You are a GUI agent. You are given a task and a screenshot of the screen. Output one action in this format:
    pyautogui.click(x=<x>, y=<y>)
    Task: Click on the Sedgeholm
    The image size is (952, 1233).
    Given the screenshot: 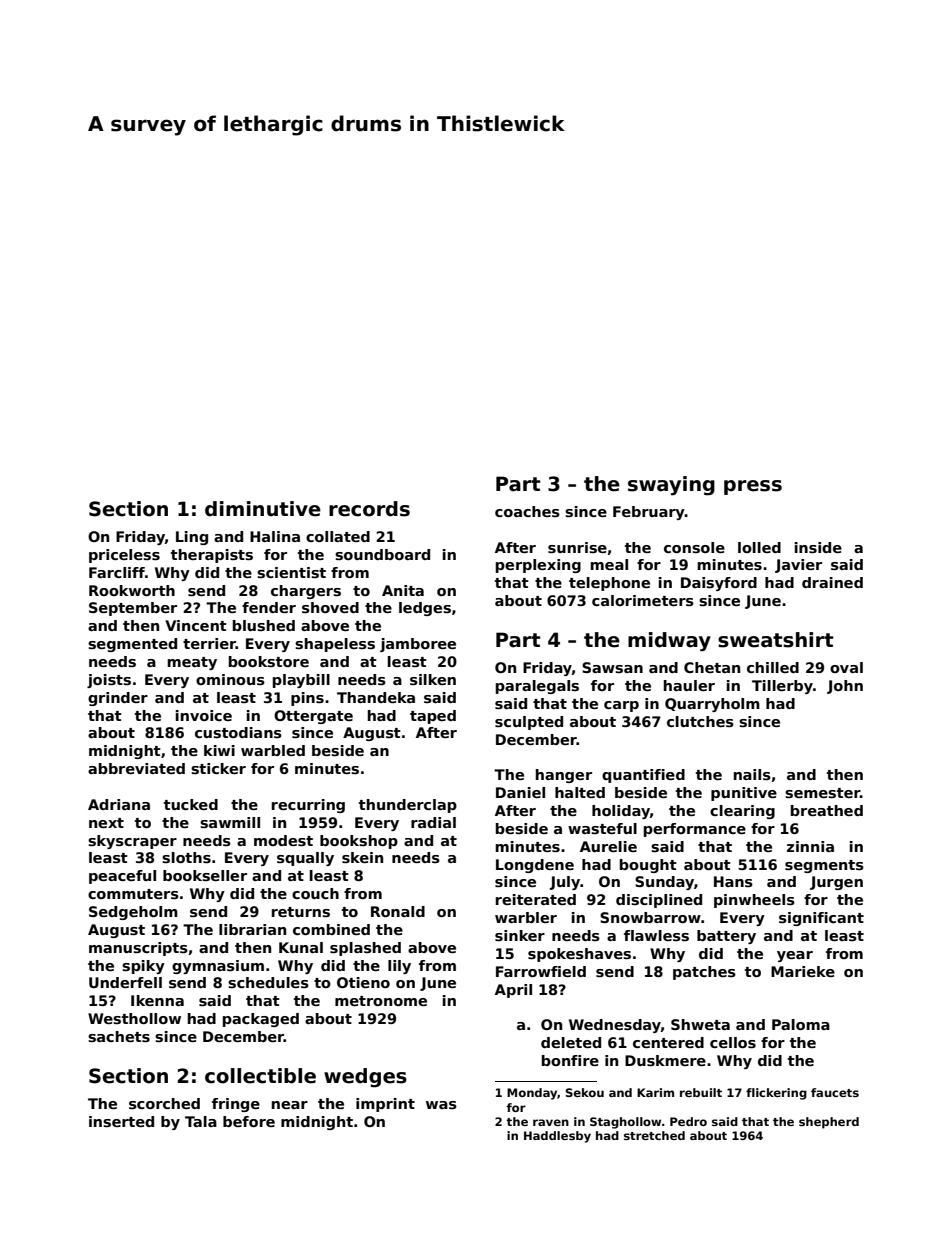 What is the action you would take?
    pyautogui.click(x=133, y=913)
